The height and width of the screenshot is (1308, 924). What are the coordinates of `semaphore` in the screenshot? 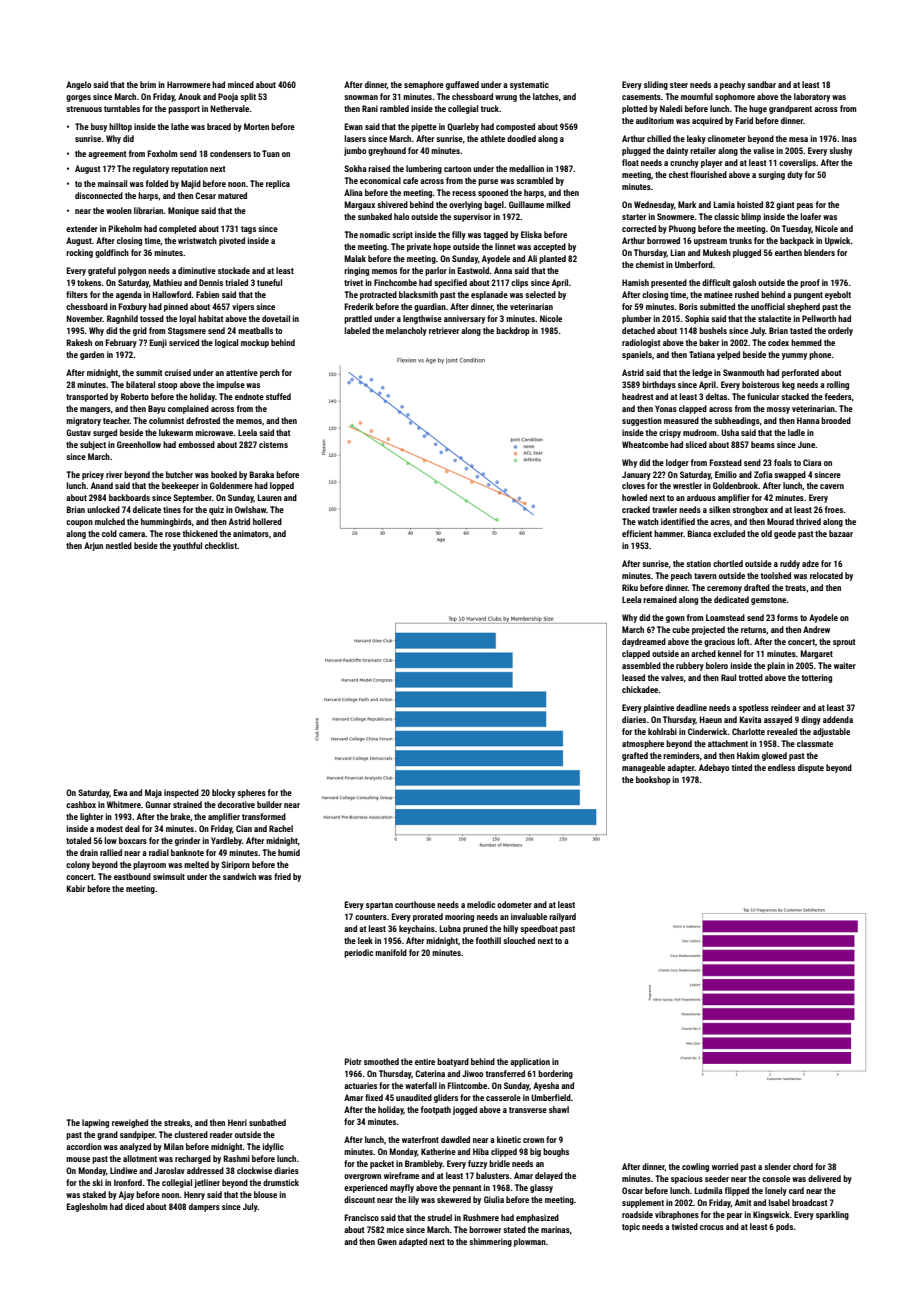 It's located at (424, 85).
